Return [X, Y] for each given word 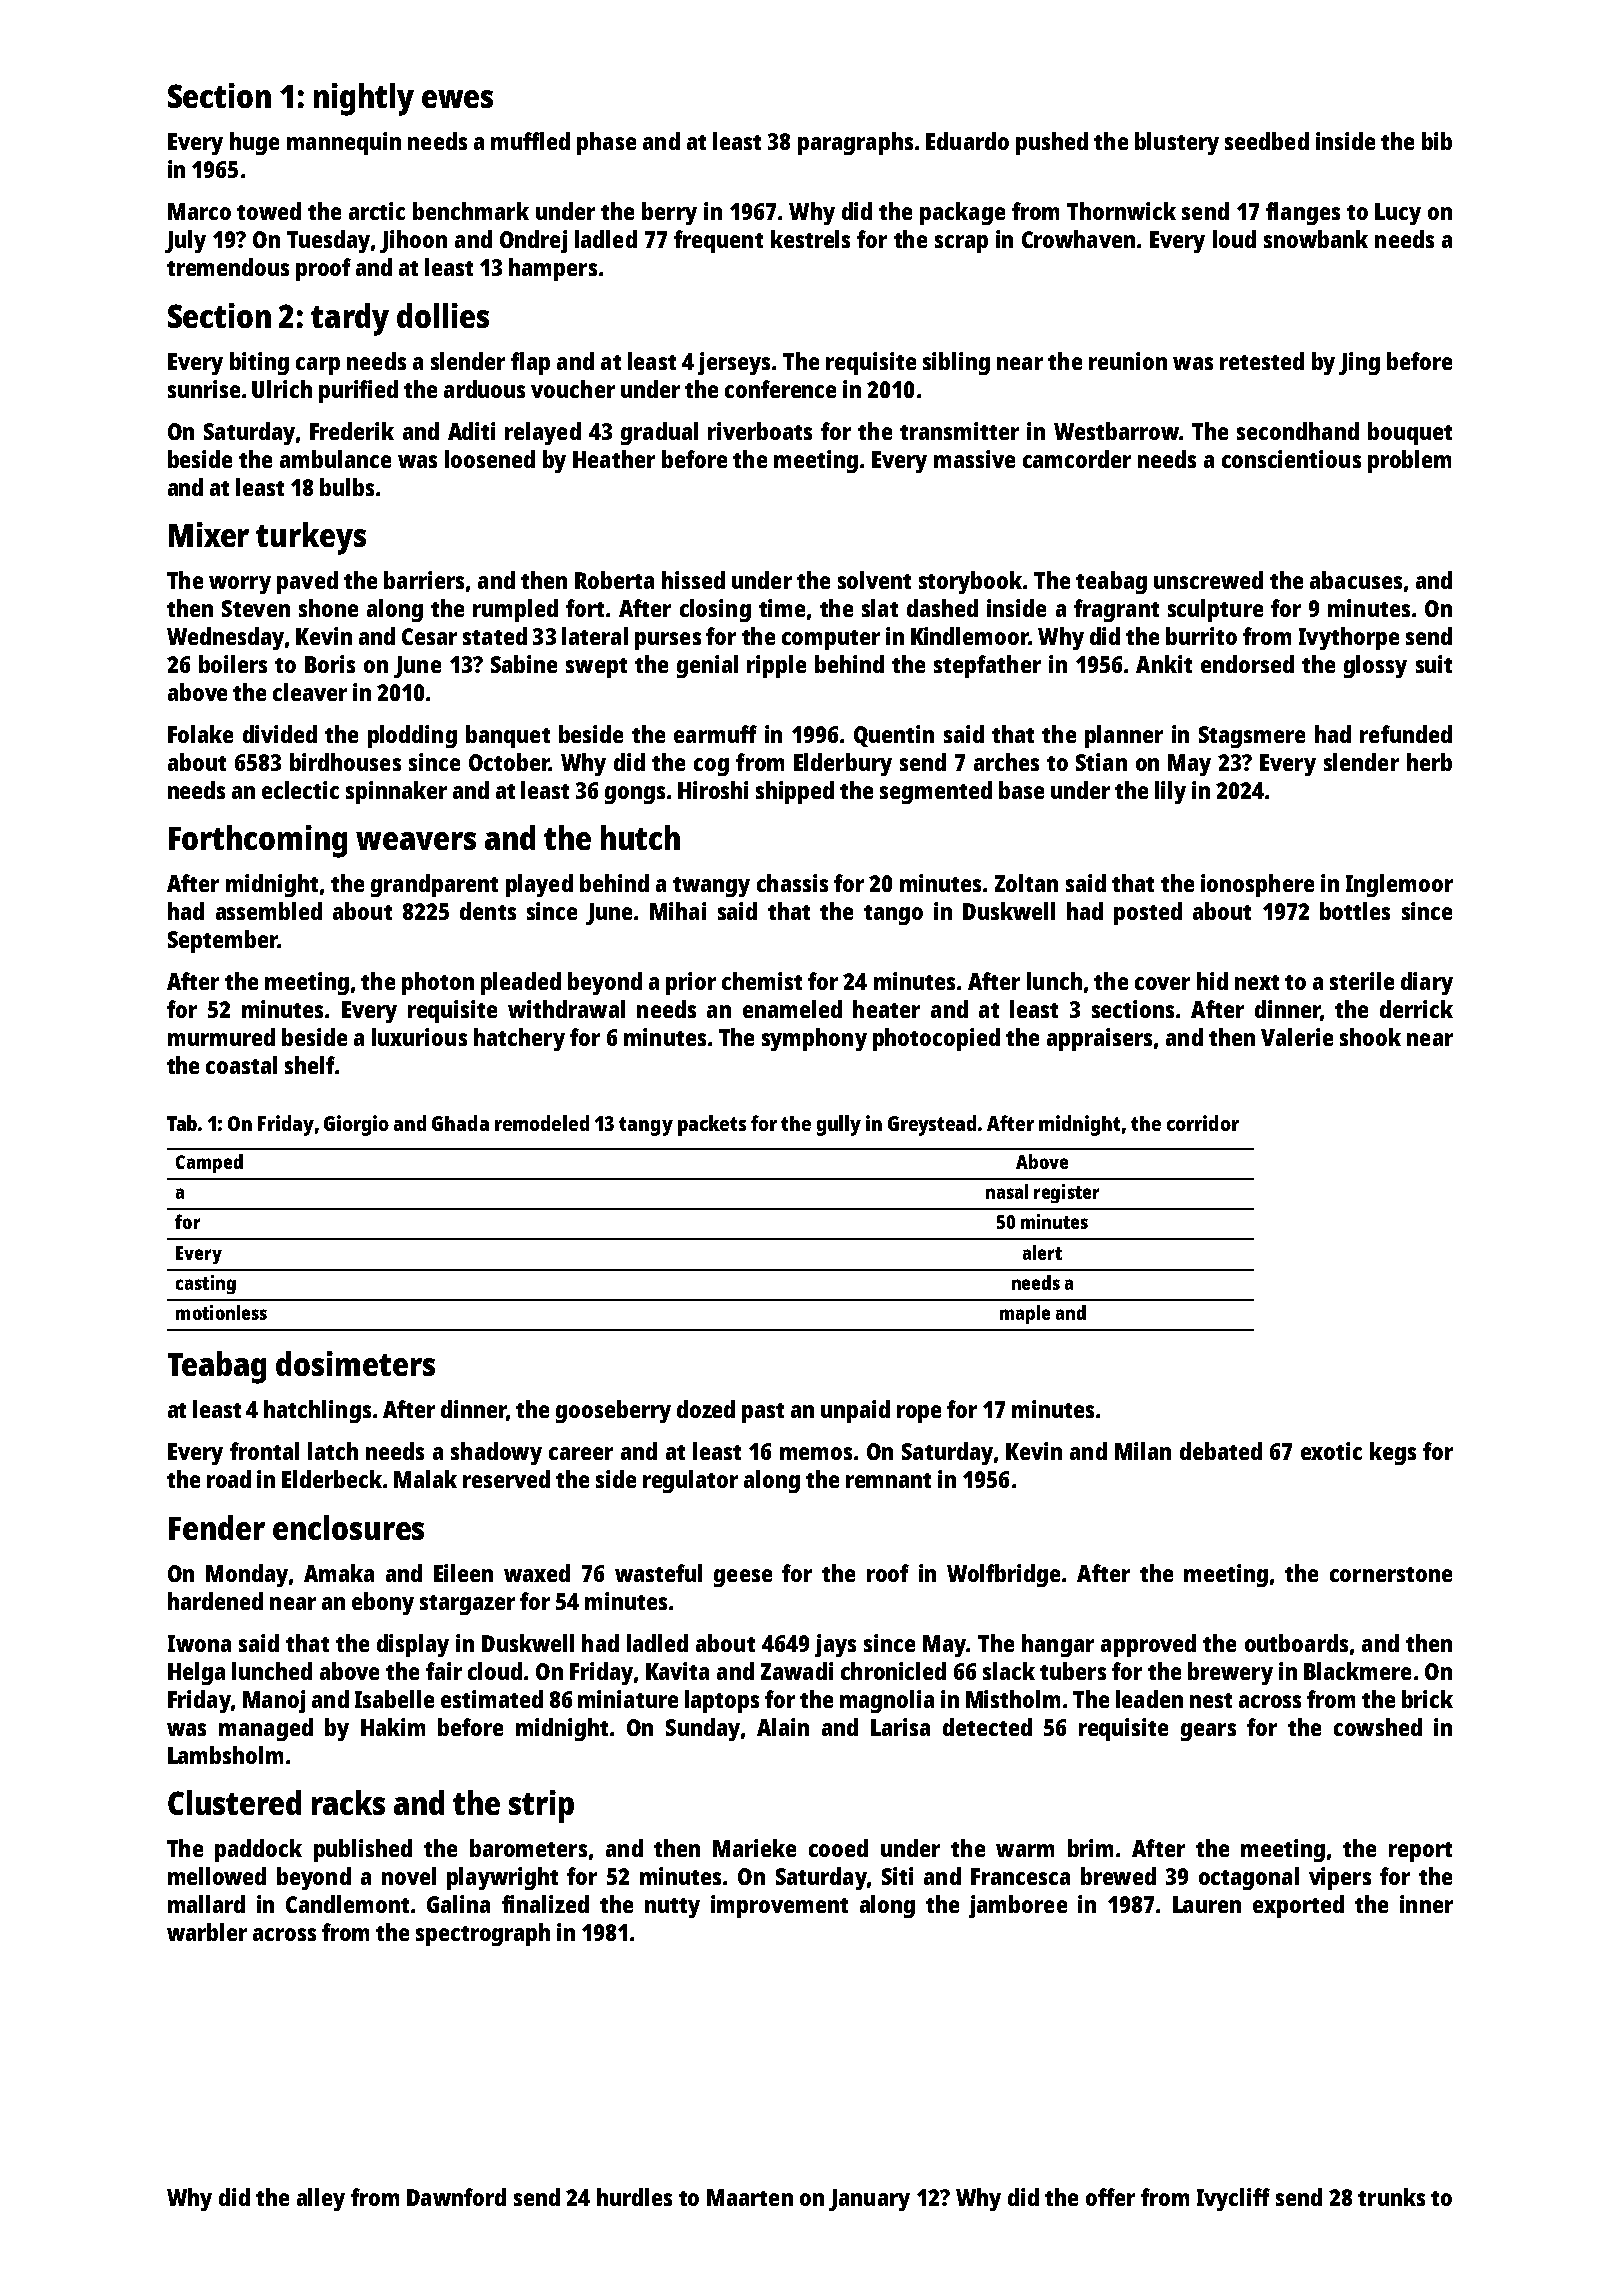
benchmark [471, 211]
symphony [814, 1039]
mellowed [217, 1876]
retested [1262, 361]
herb [1429, 762]
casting [206, 1284]
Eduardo [967, 141]
